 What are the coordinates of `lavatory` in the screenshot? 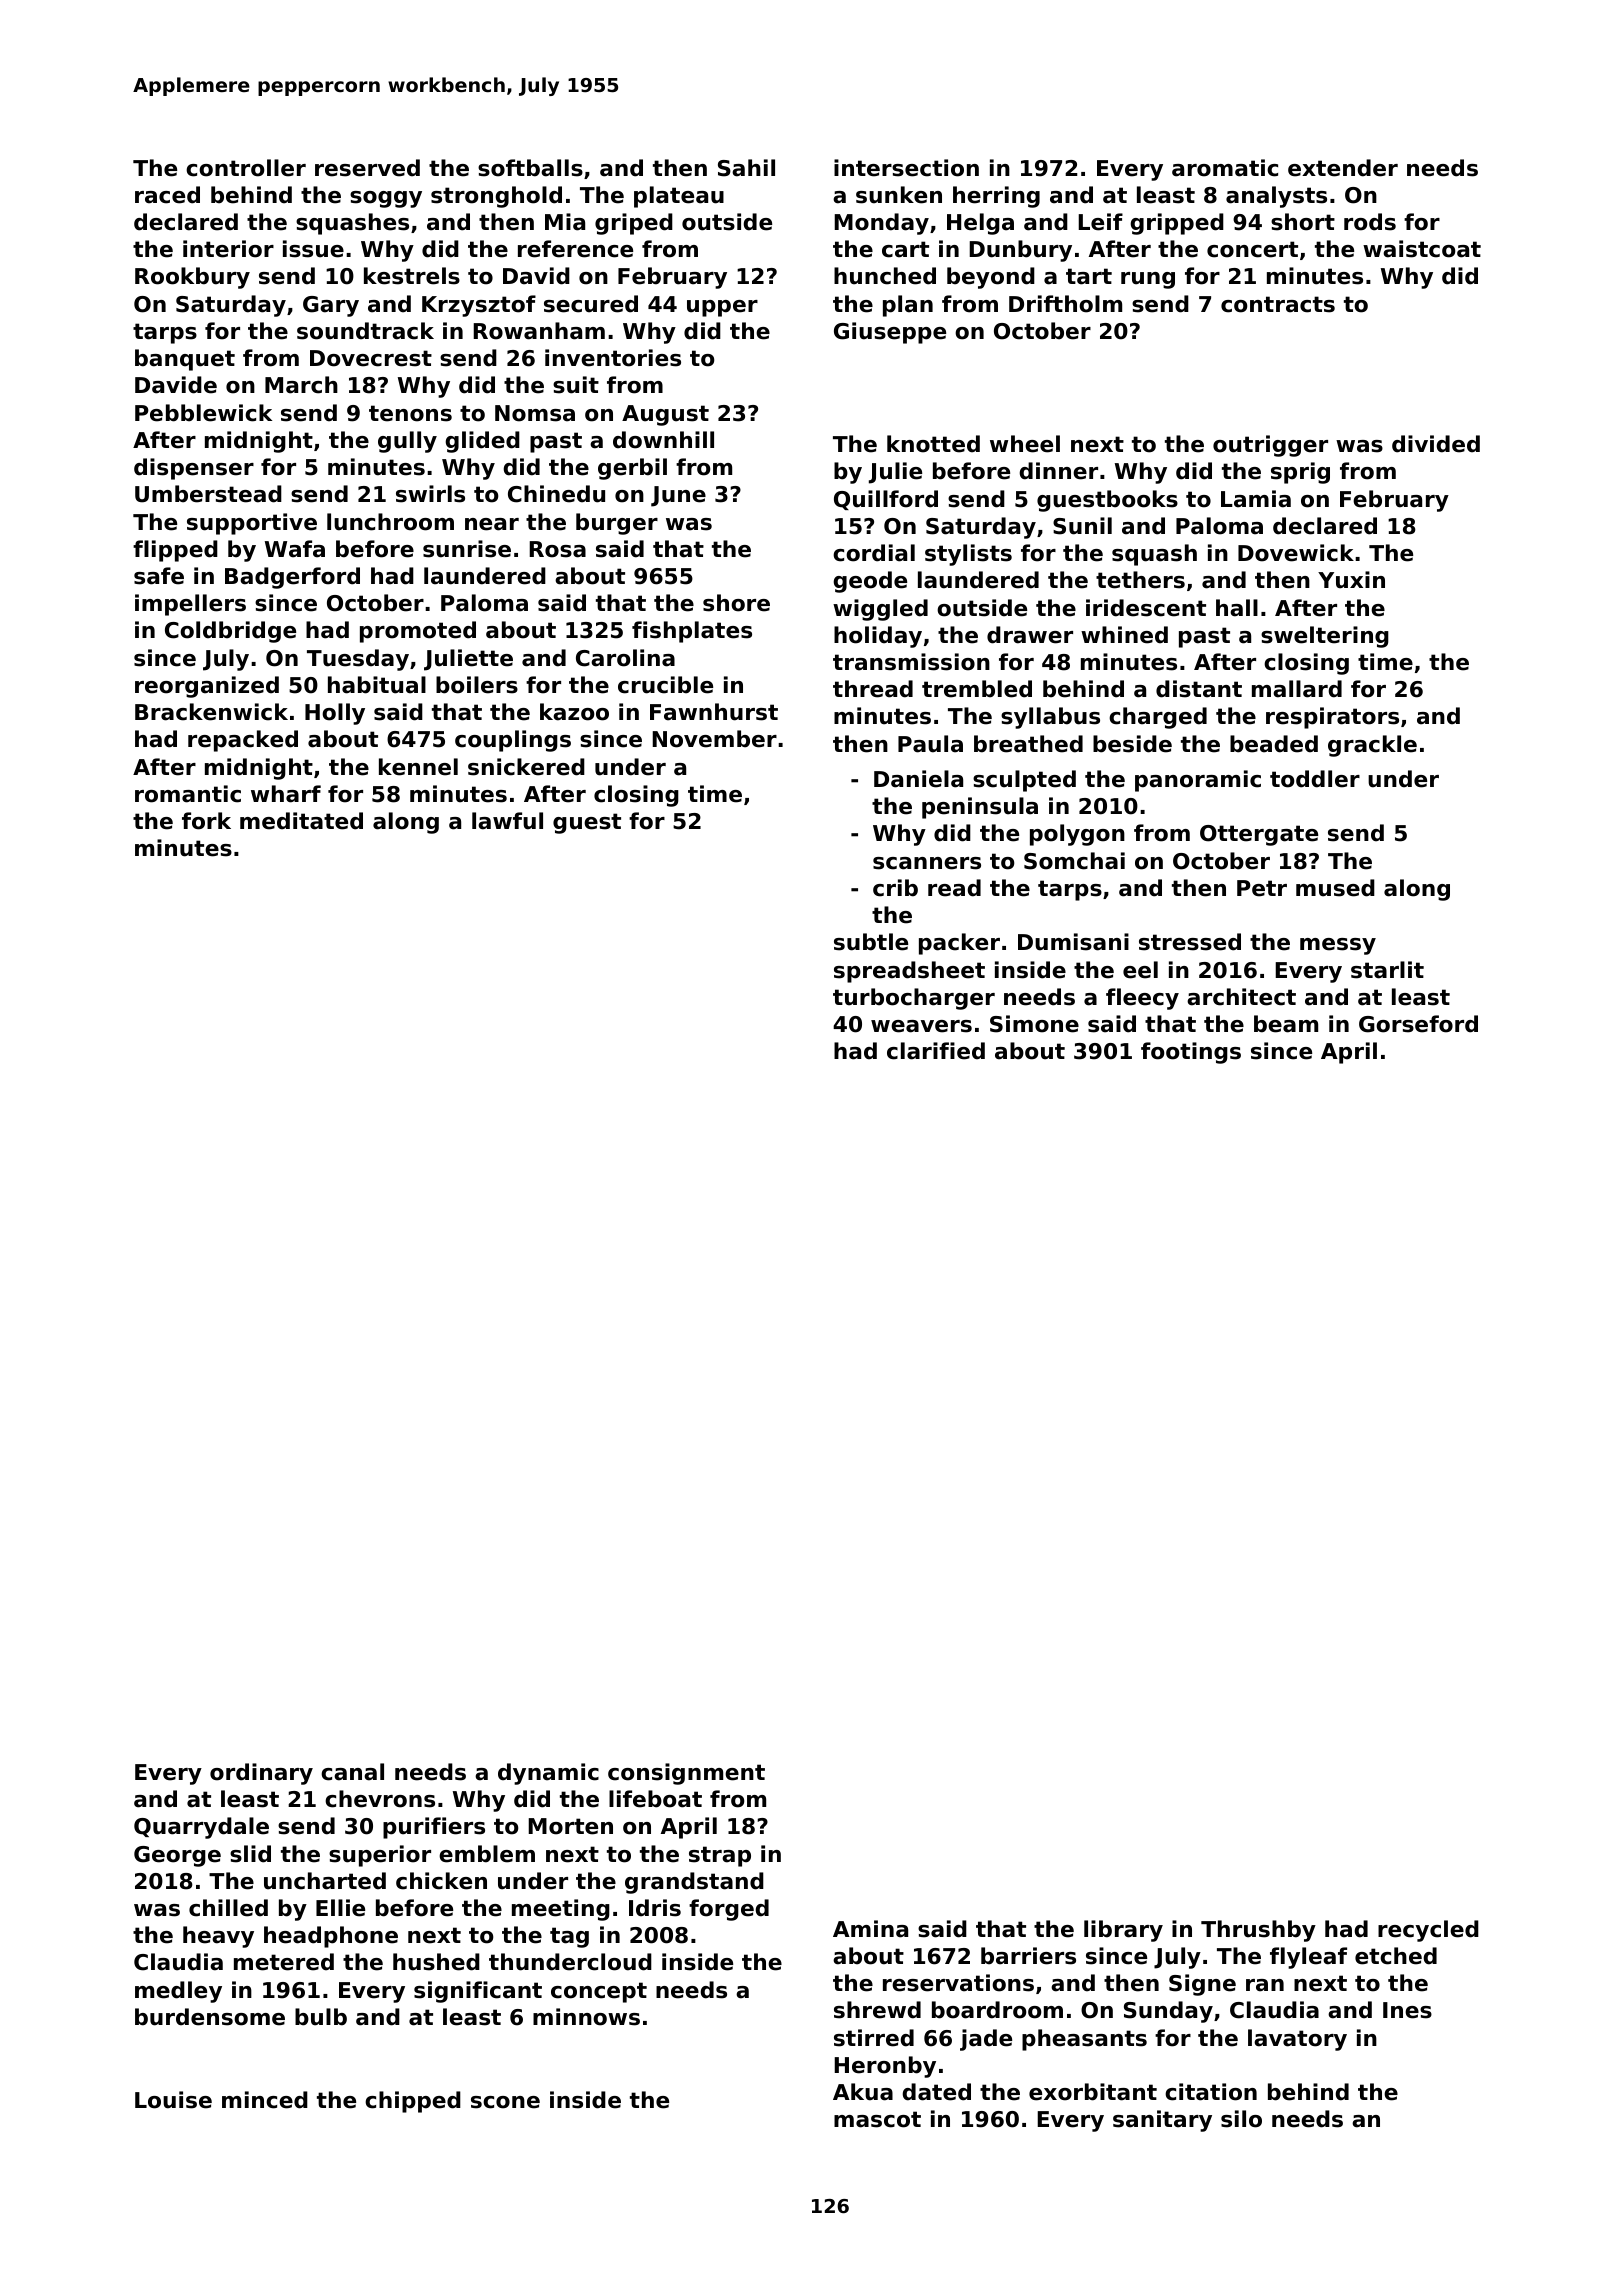 It's located at (1297, 2040).
